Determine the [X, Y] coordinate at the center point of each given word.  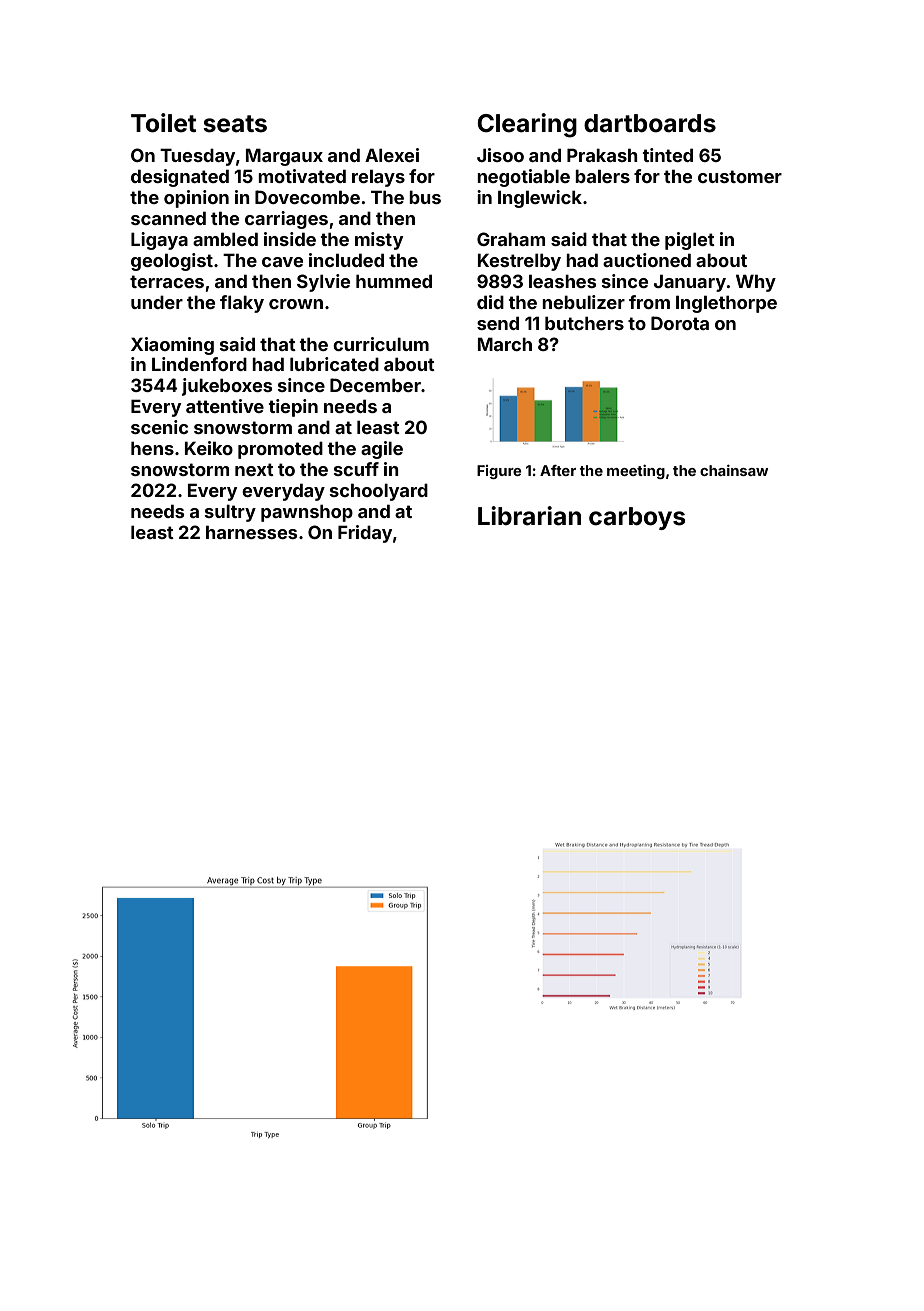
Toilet [163, 123]
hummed [394, 281]
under [157, 302]
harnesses [251, 532]
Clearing [527, 125]
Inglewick [540, 199]
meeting [636, 472]
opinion [196, 199]
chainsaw [734, 470]
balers [602, 176]
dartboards [650, 123]
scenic [159, 427]
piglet [690, 241]
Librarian [529, 516]
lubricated [334, 364]
